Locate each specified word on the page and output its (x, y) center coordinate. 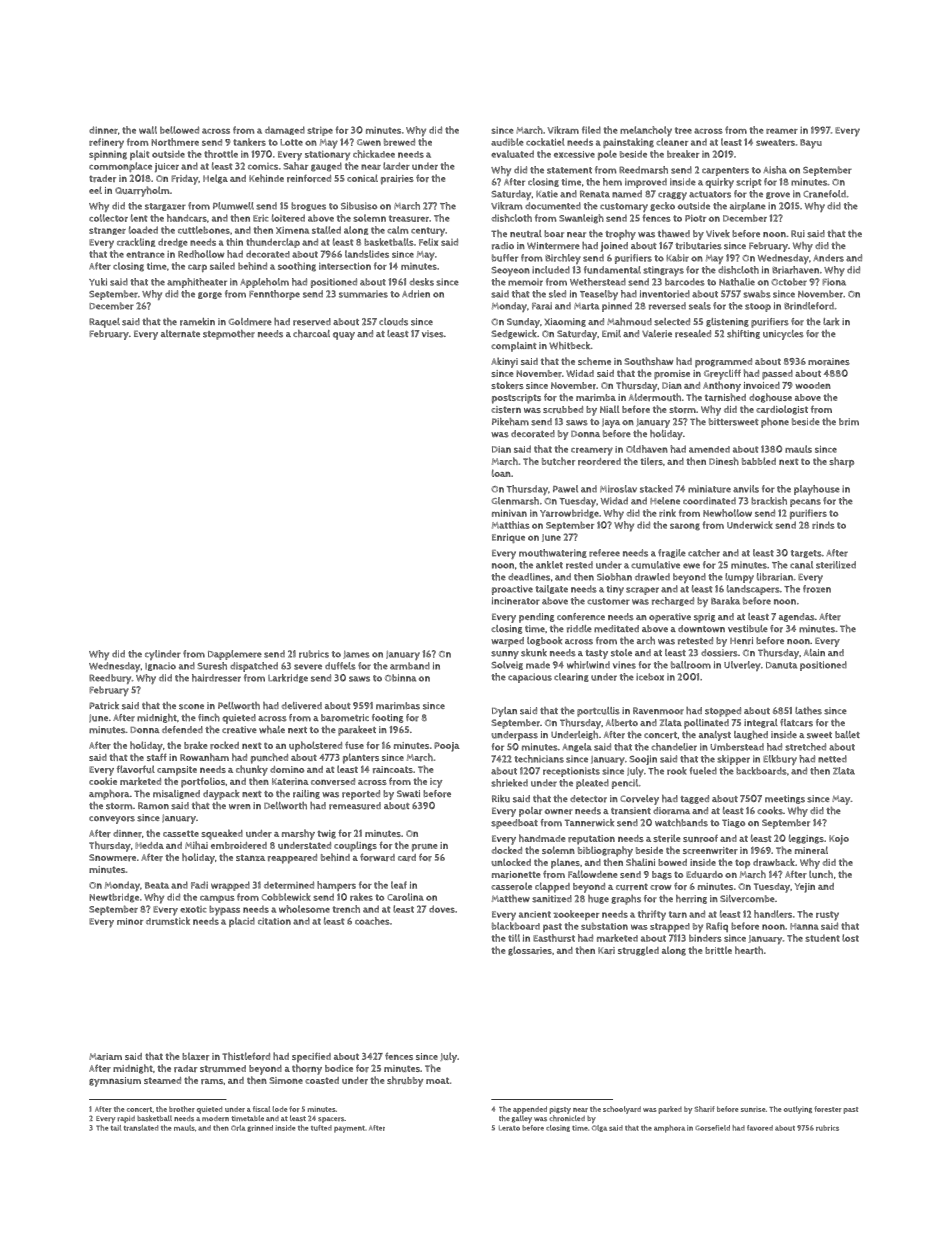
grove (778, 195)
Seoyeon (510, 271)
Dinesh (724, 461)
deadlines (529, 577)
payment (349, 1129)
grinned (260, 1128)
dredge (173, 243)
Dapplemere (235, 655)
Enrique (508, 538)
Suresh (212, 666)
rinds (823, 525)
